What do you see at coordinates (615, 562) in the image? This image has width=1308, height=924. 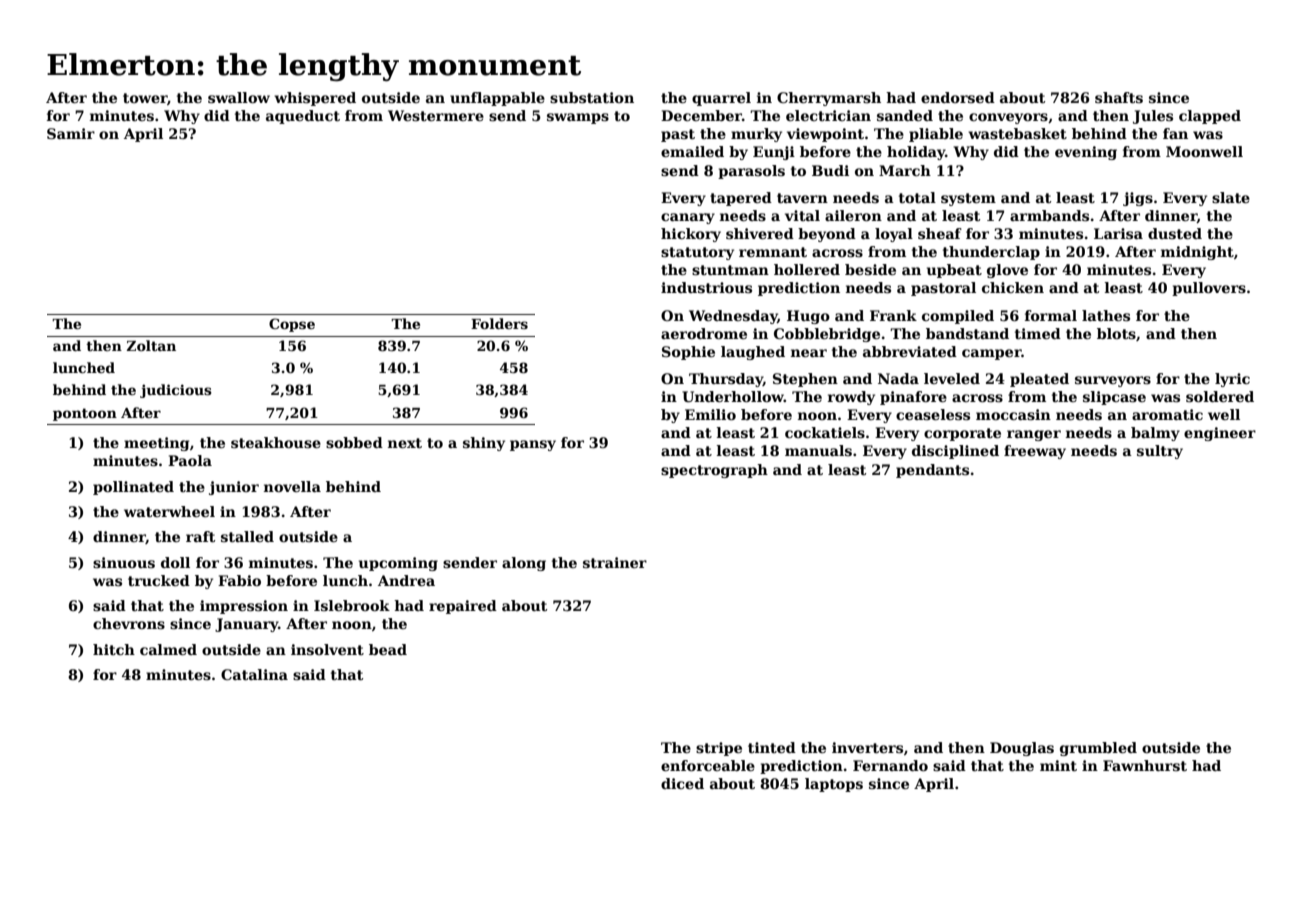 I see `strainer` at bounding box center [615, 562].
